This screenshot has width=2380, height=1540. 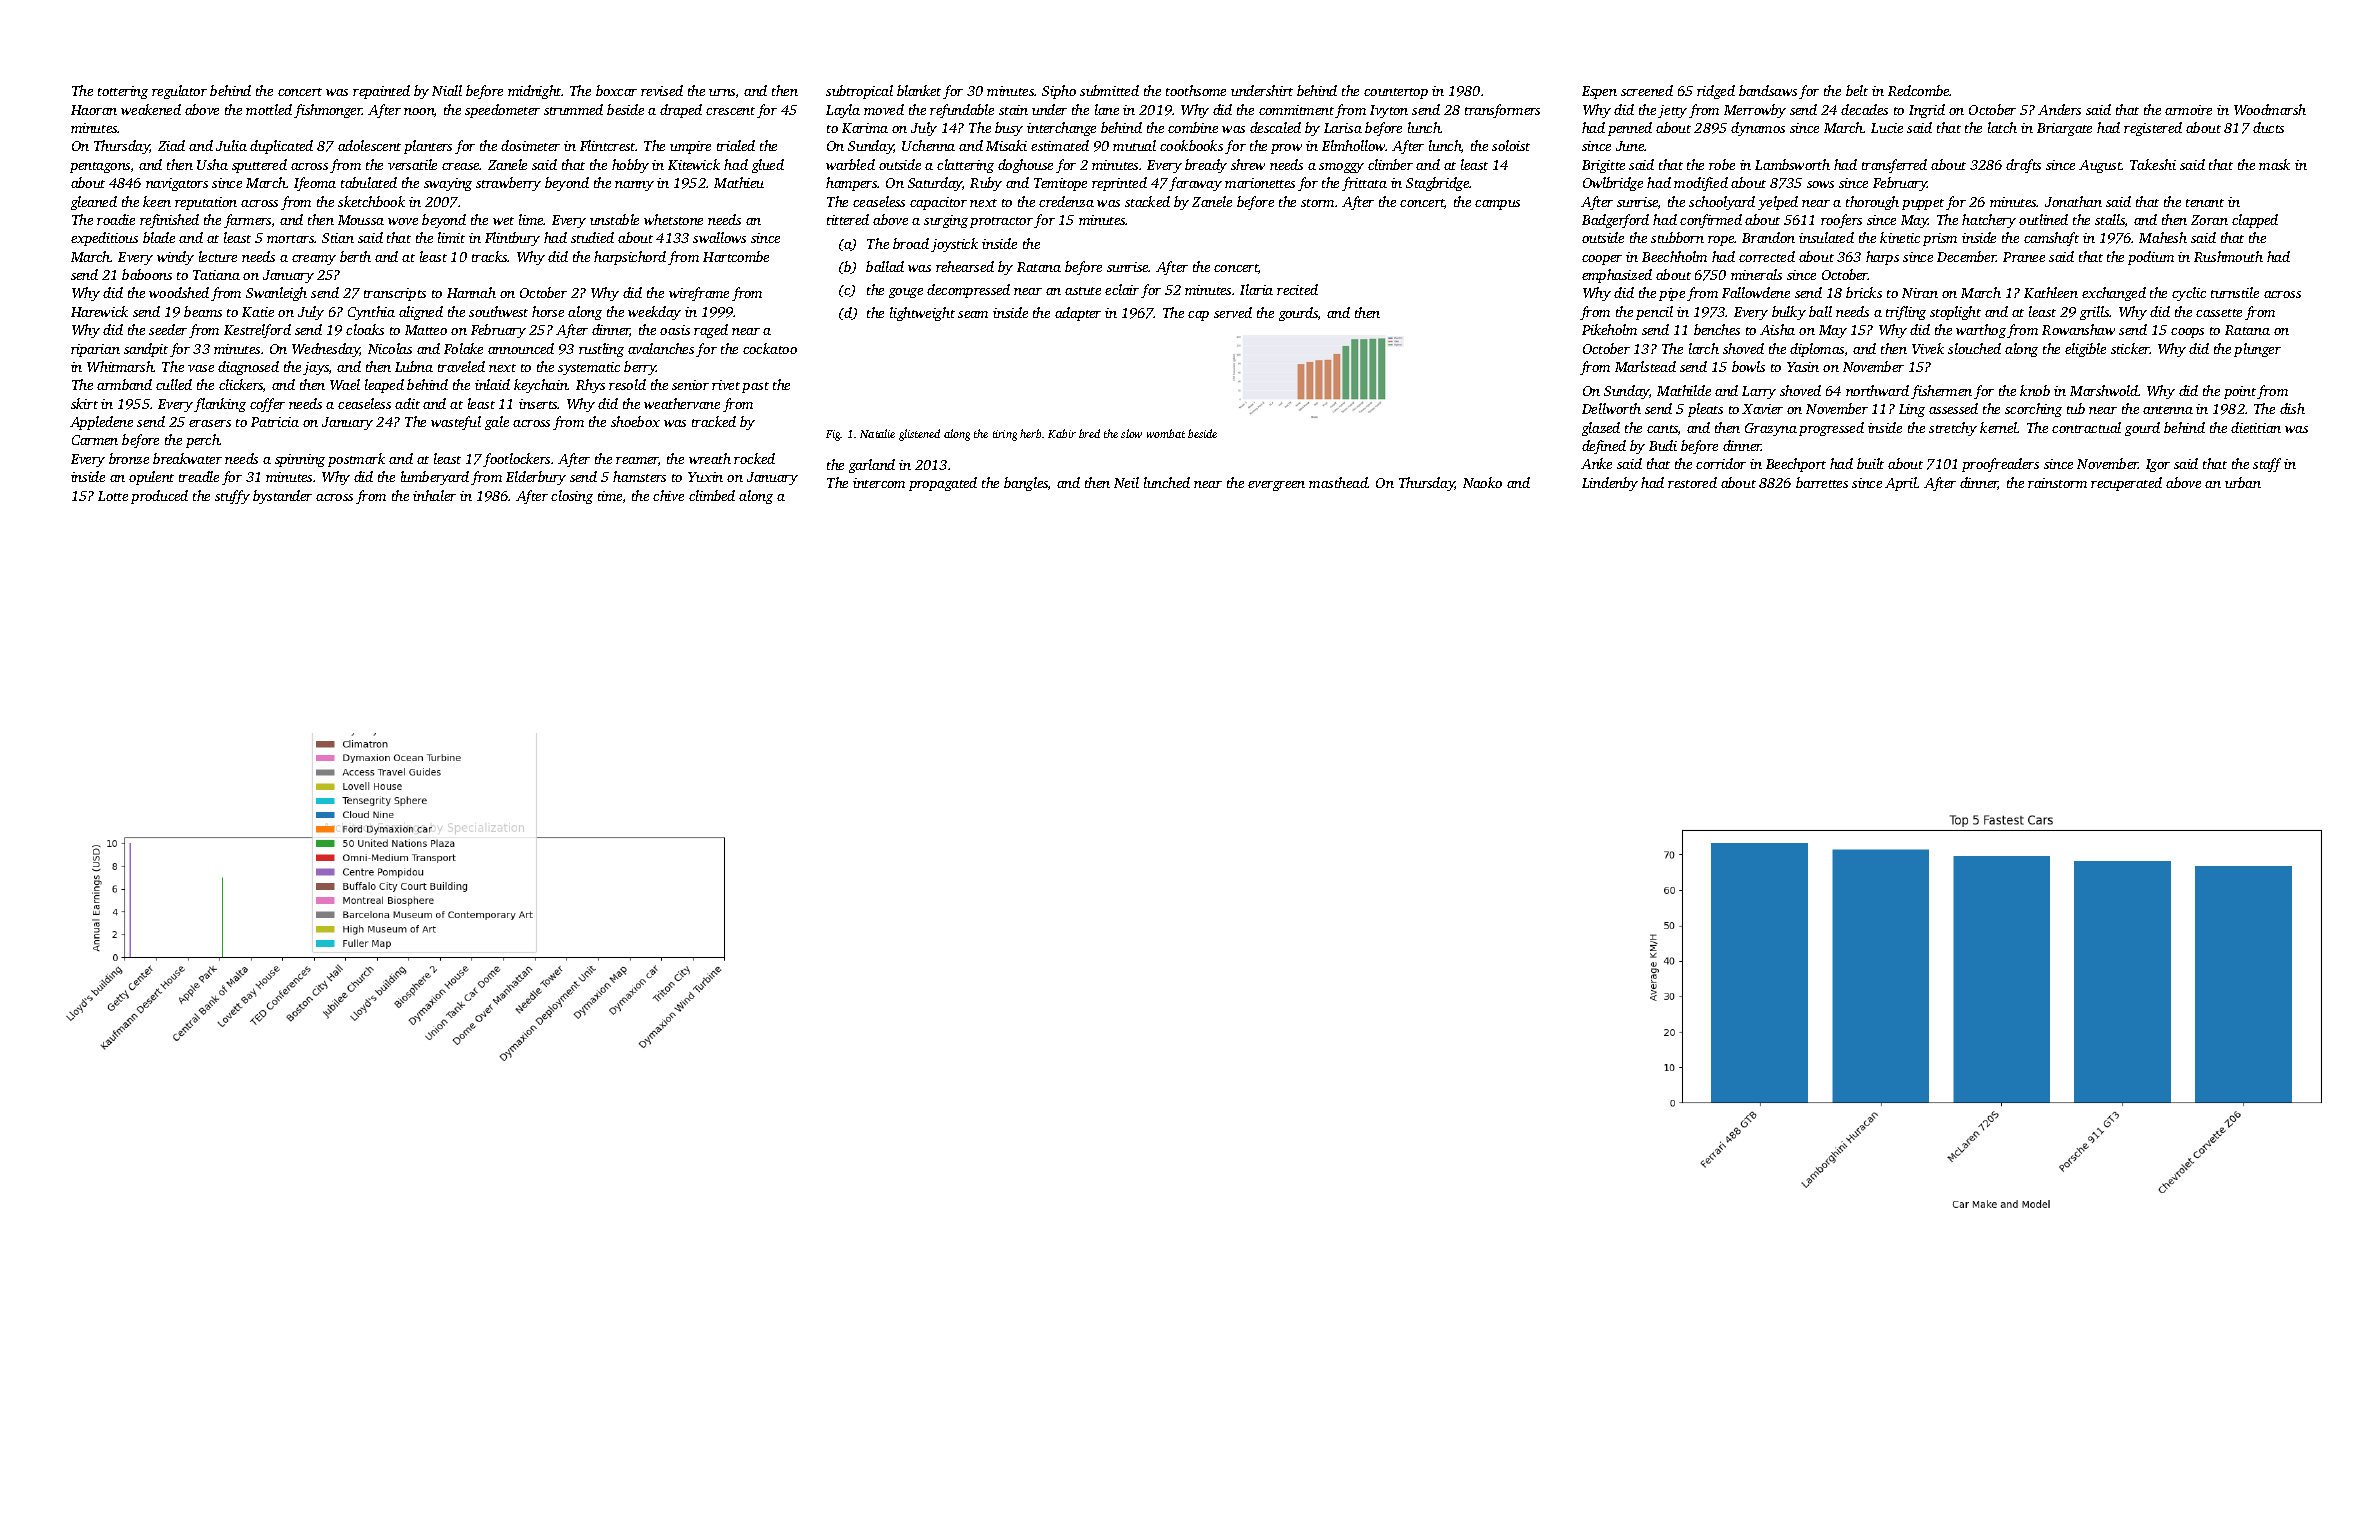 I want to click on Uchenna, so click(x=928, y=145).
